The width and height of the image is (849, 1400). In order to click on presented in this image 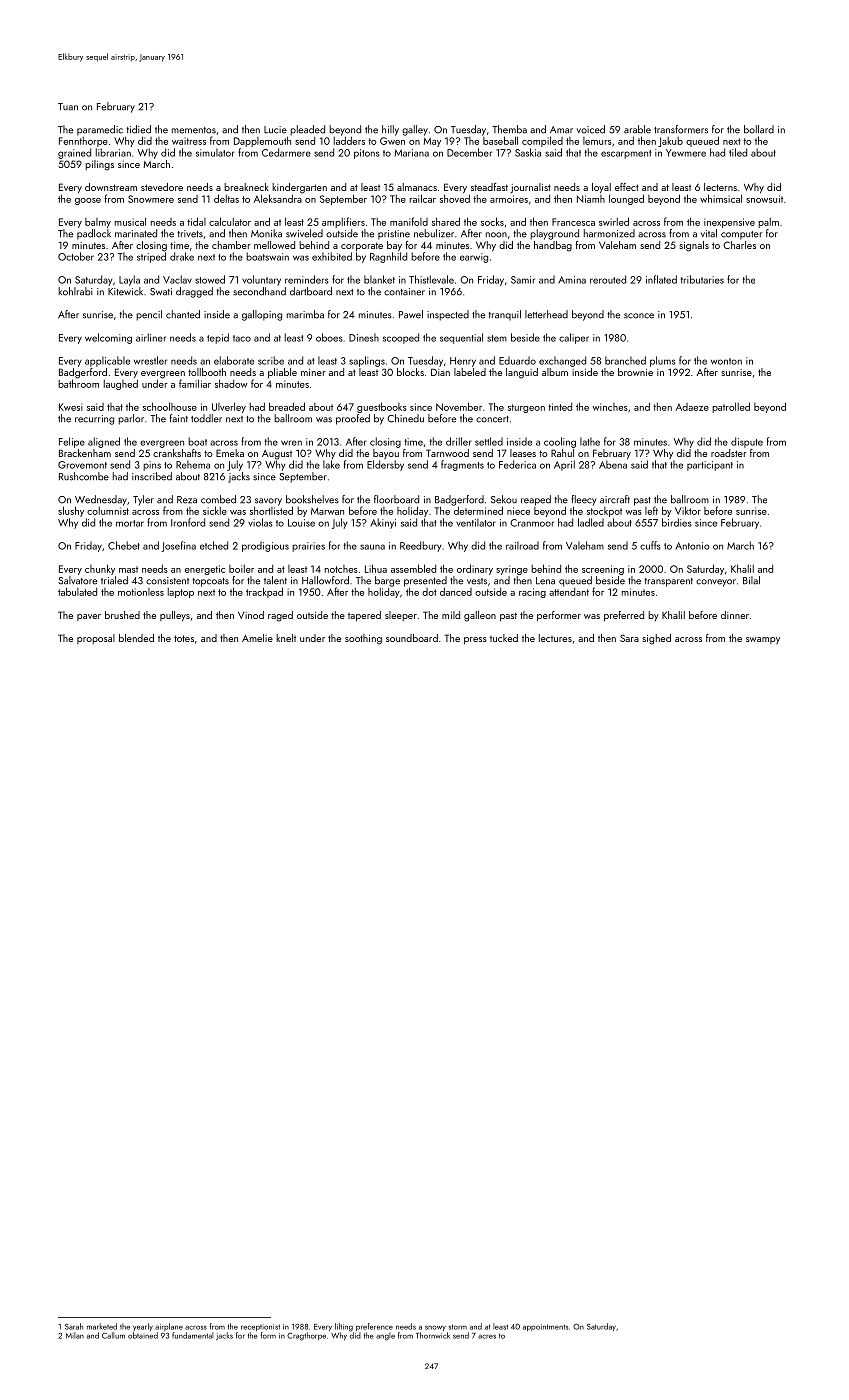, I will do `click(425, 581)`.
